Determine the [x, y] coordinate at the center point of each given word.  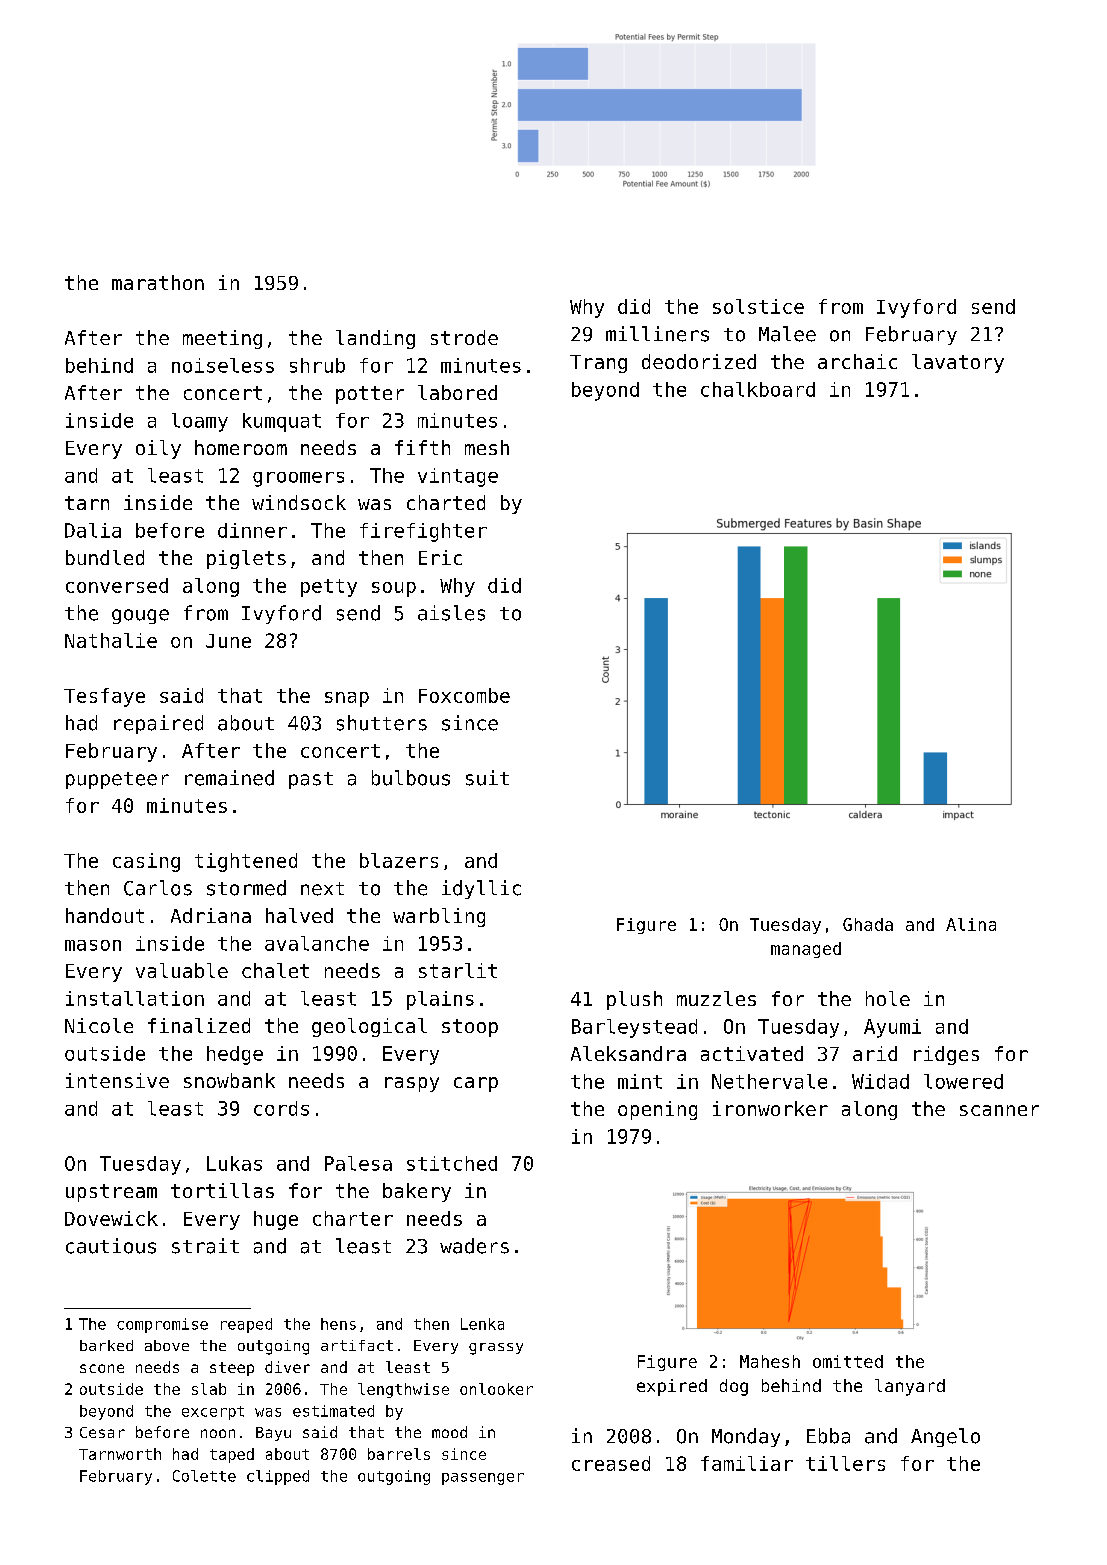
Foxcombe [464, 695]
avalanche [317, 943]
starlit [458, 970]
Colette [204, 1476]
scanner [999, 1110]
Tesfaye [104, 697]
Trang [598, 364]
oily [158, 449]
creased [611, 1463]
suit [487, 778]
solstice [758, 306]
